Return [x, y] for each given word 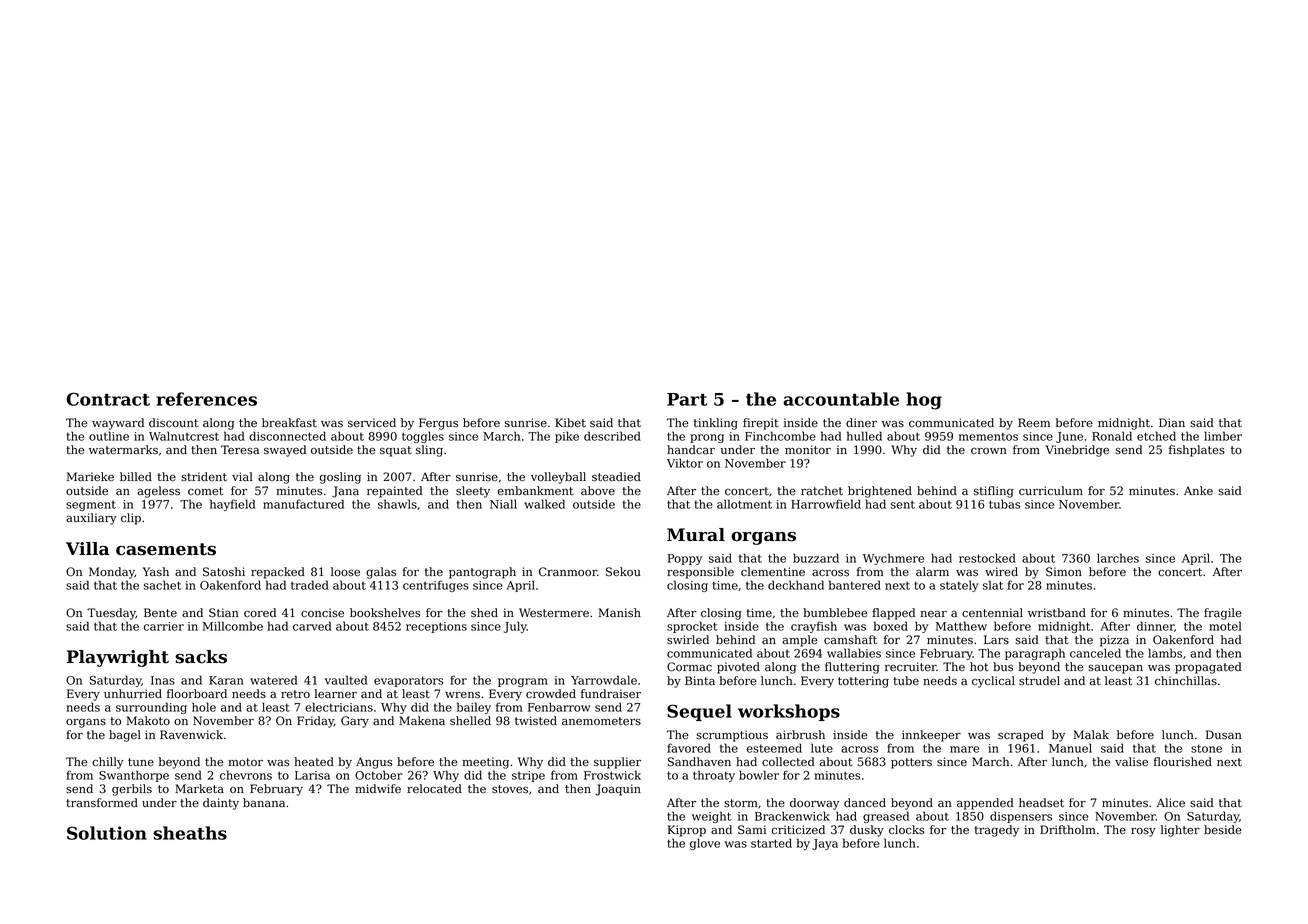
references [206, 399]
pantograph [482, 573]
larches [1118, 558]
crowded [551, 694]
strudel [1039, 681]
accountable [841, 399]
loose [345, 572]
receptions [436, 627]
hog [924, 401]
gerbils [132, 790]
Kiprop [687, 831]
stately [959, 586]
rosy [1143, 832]
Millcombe [233, 626]
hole [204, 707]
